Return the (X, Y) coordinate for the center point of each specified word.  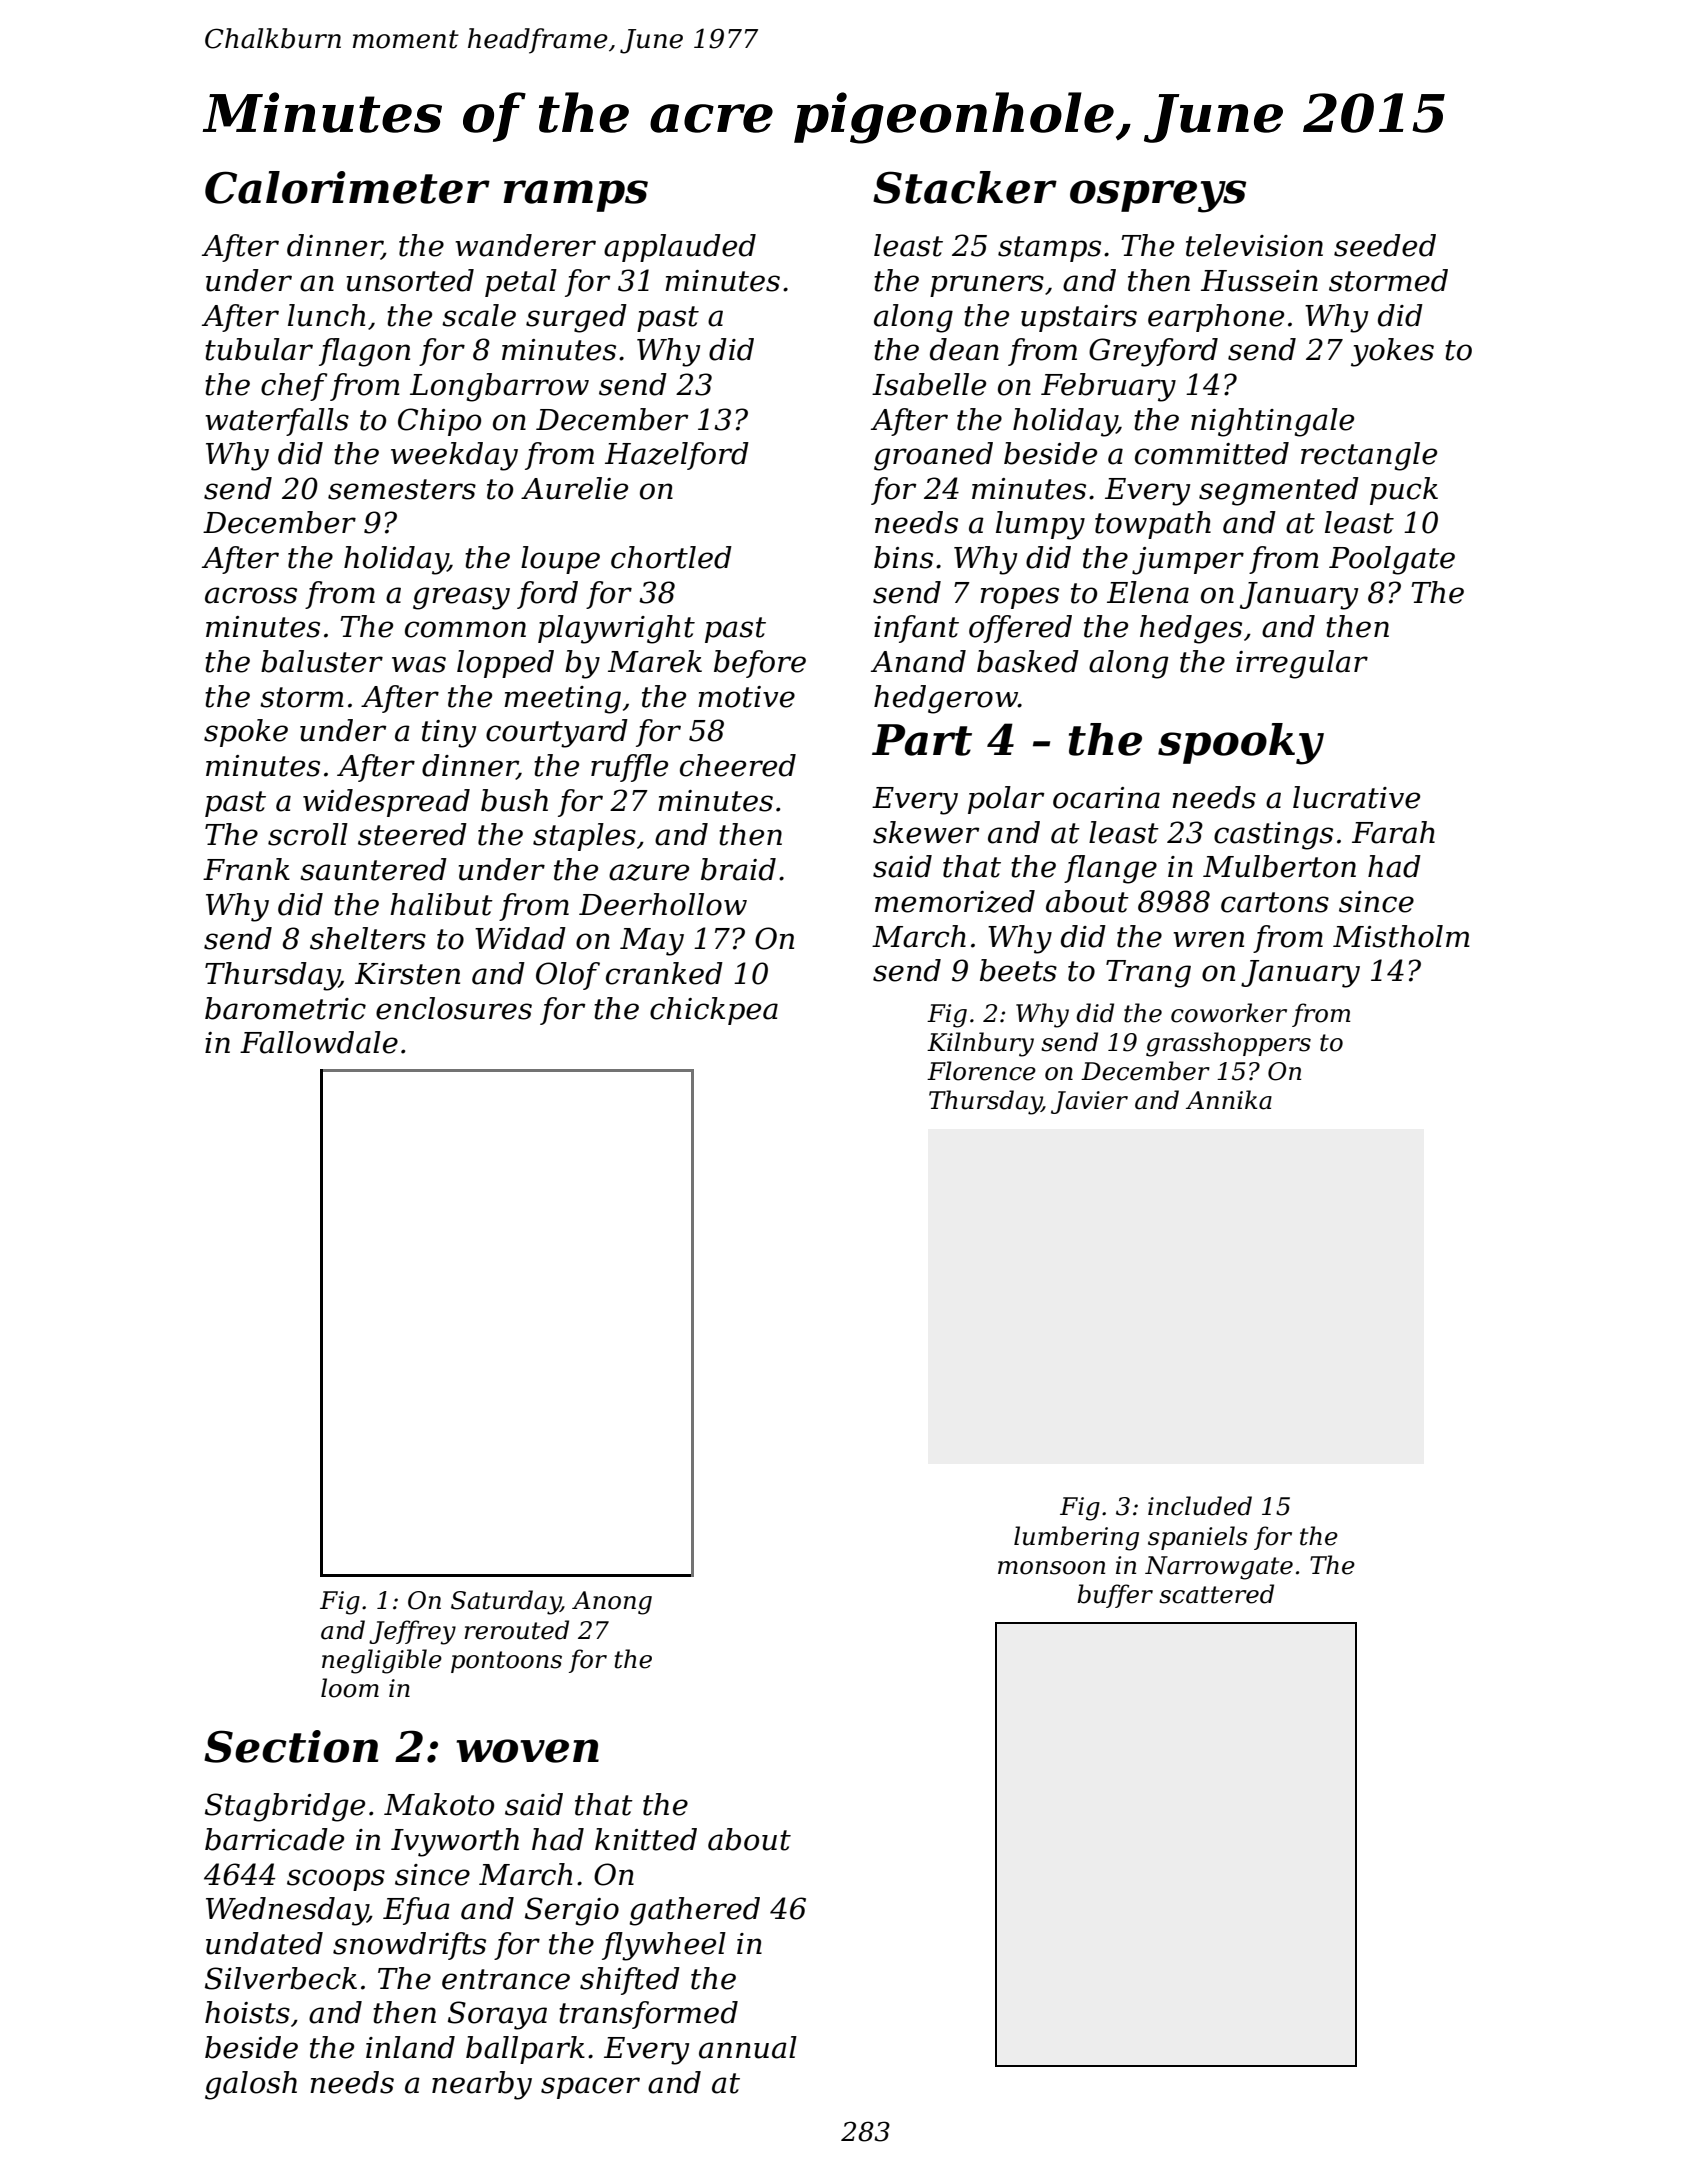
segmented (1279, 491)
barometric (285, 1008)
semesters (402, 489)
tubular (259, 349)
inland (410, 2047)
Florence (981, 1071)
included (1200, 1506)
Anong (612, 1603)
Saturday (506, 1602)
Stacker (965, 187)
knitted (646, 1839)
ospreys (1158, 196)
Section (291, 1746)
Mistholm (1401, 936)
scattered (1216, 1594)
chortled (671, 557)
